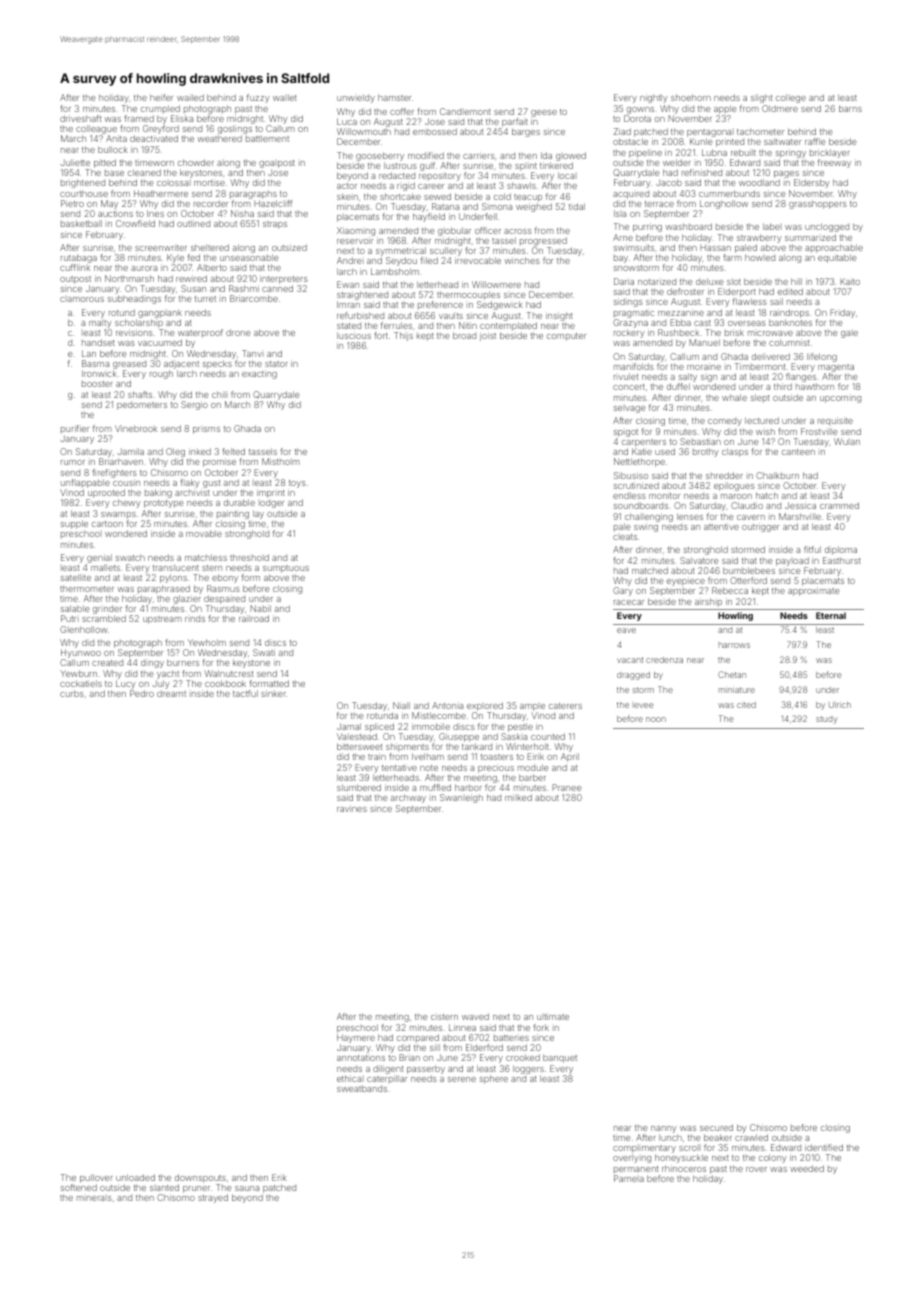  Describe the element at coordinates (772, 226) in the screenshot. I see `label` at that location.
